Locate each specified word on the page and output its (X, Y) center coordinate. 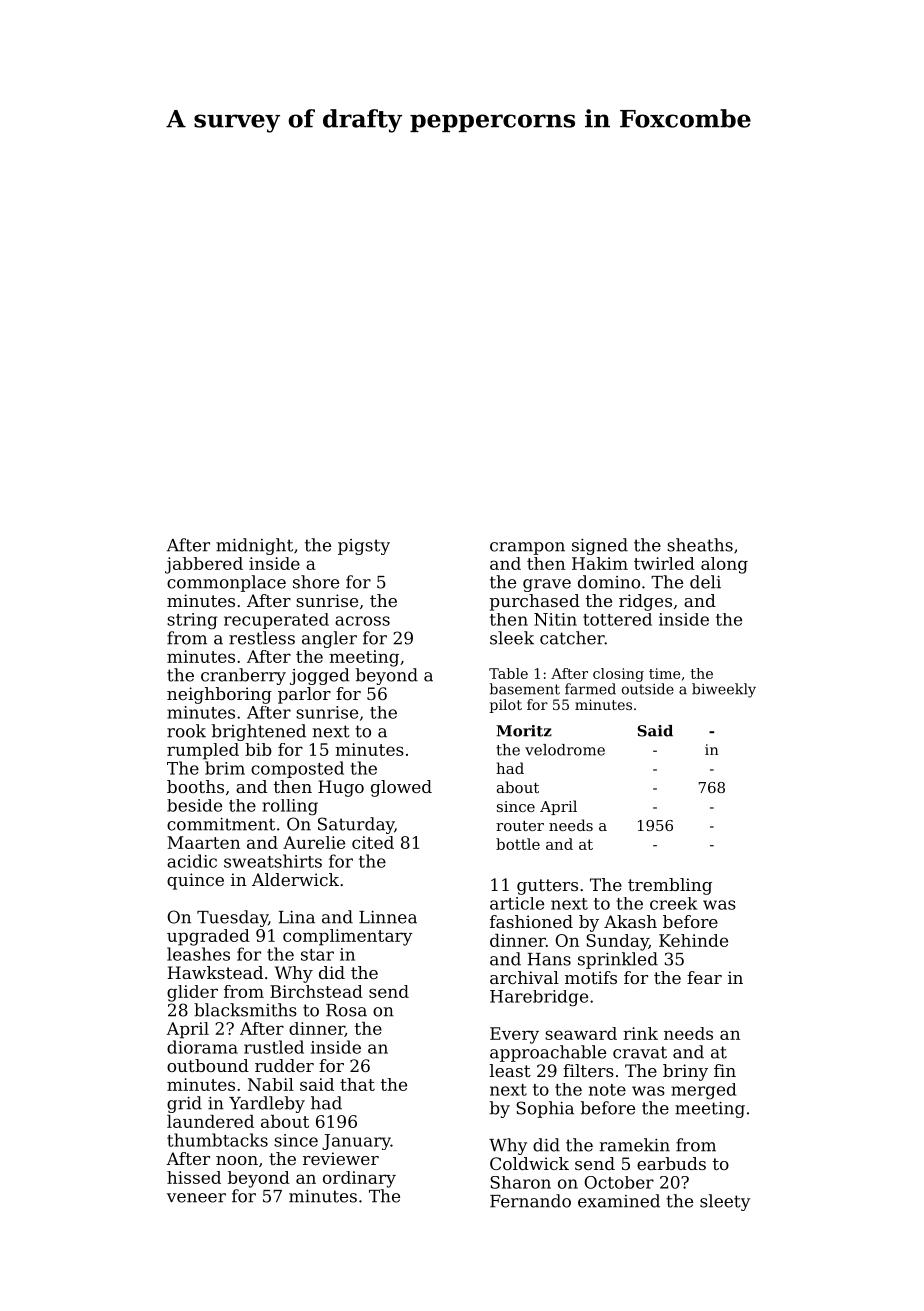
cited (373, 842)
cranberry (243, 676)
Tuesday (232, 918)
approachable (548, 1053)
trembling (670, 886)
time (664, 673)
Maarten (203, 842)
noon (237, 1160)
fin (725, 1070)
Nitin (555, 619)
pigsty (364, 547)
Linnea (388, 917)
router (520, 826)
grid (184, 1104)
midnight (254, 546)
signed (600, 546)
